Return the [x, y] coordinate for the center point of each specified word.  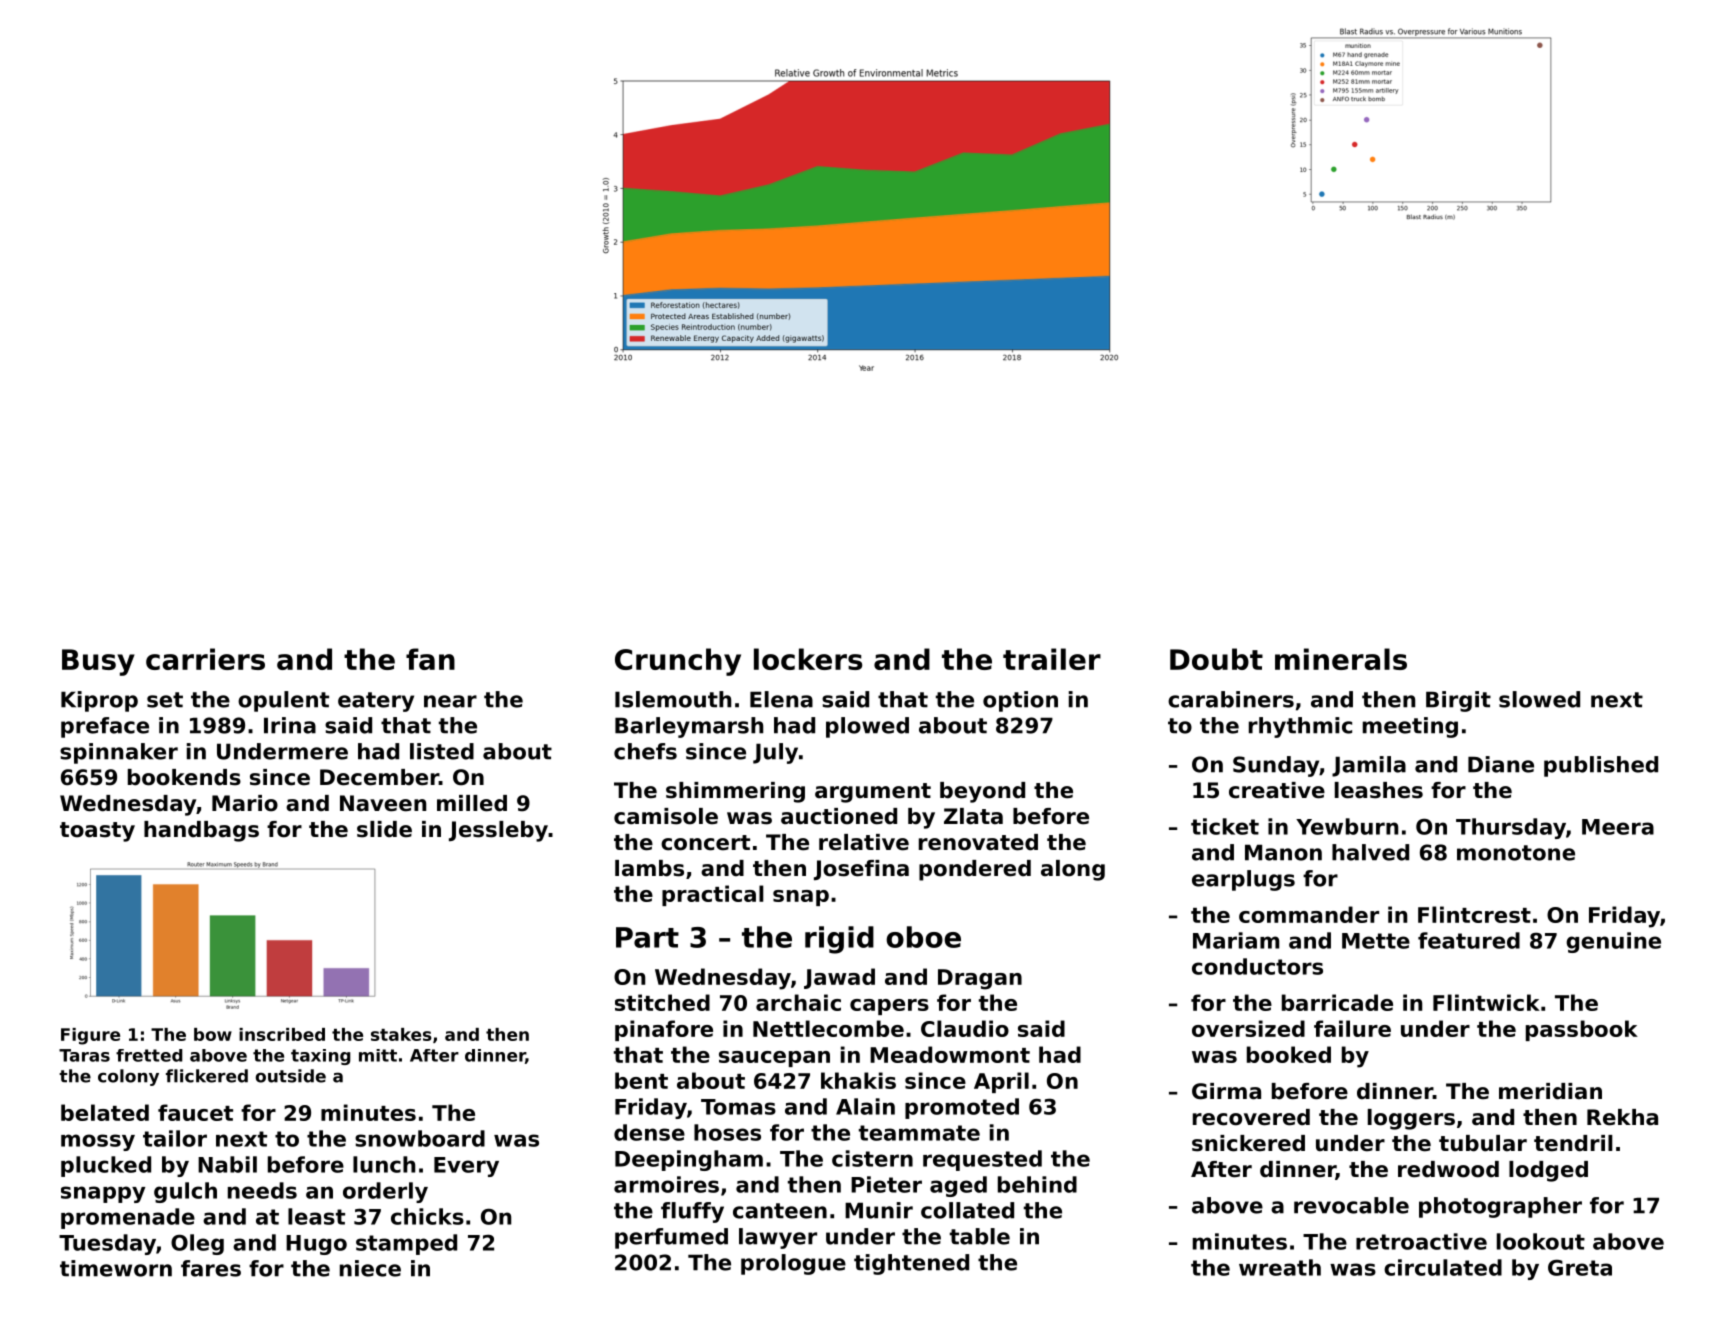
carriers [205, 659]
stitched [662, 1002]
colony [128, 1077]
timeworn [116, 1268]
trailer [1052, 659]
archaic [798, 1002]
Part [647, 937]
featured [1469, 940]
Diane [1501, 764]
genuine [1613, 942]
